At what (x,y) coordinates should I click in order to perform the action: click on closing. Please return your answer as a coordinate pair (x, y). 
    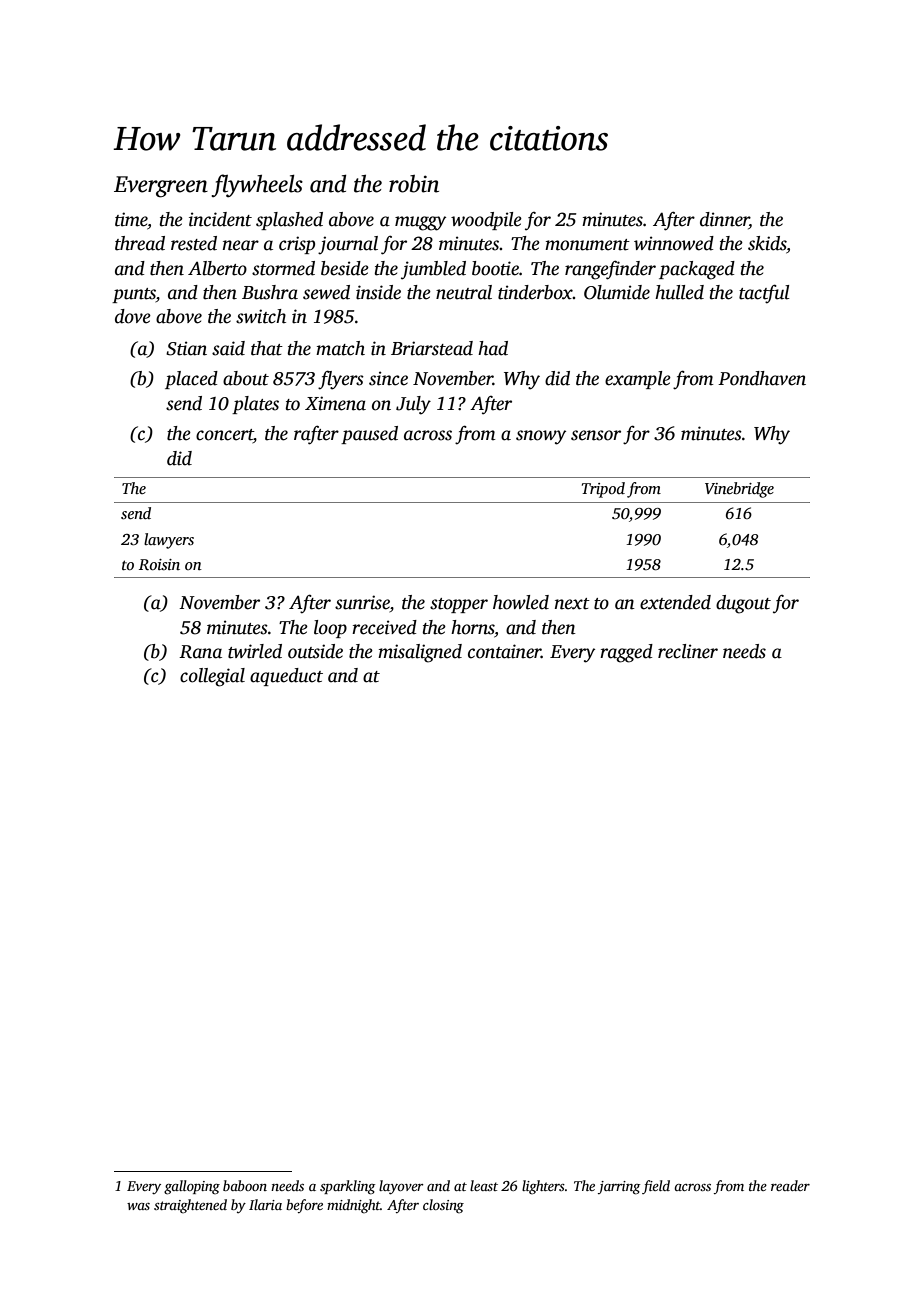
    Looking at the image, I should click on (443, 1206).
